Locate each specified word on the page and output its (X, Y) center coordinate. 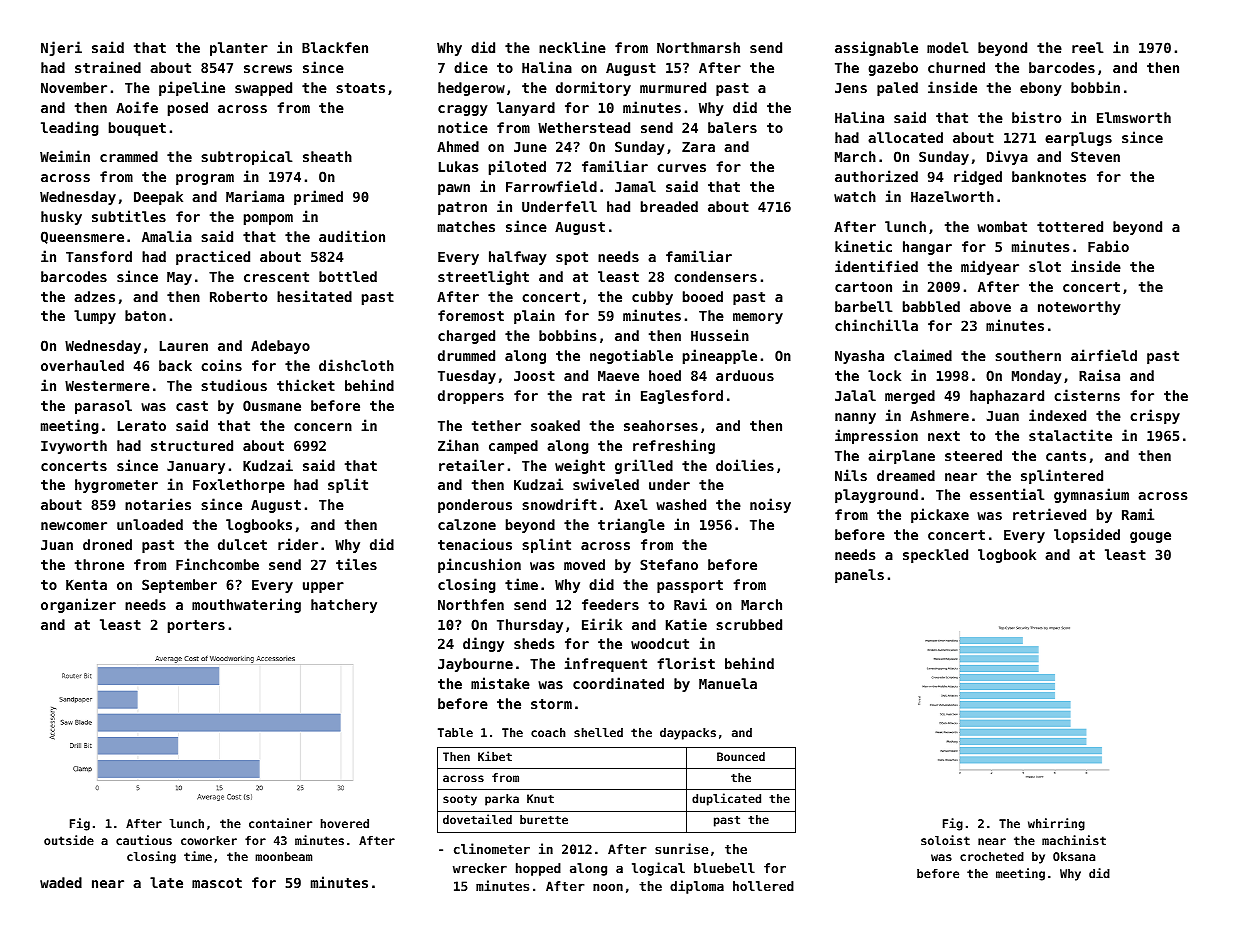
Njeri (61, 48)
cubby (652, 298)
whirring (1056, 824)
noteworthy (1079, 308)
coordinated (618, 683)
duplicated (726, 799)
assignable (876, 48)
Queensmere (82, 237)
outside (69, 840)
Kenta (86, 585)
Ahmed (458, 146)
